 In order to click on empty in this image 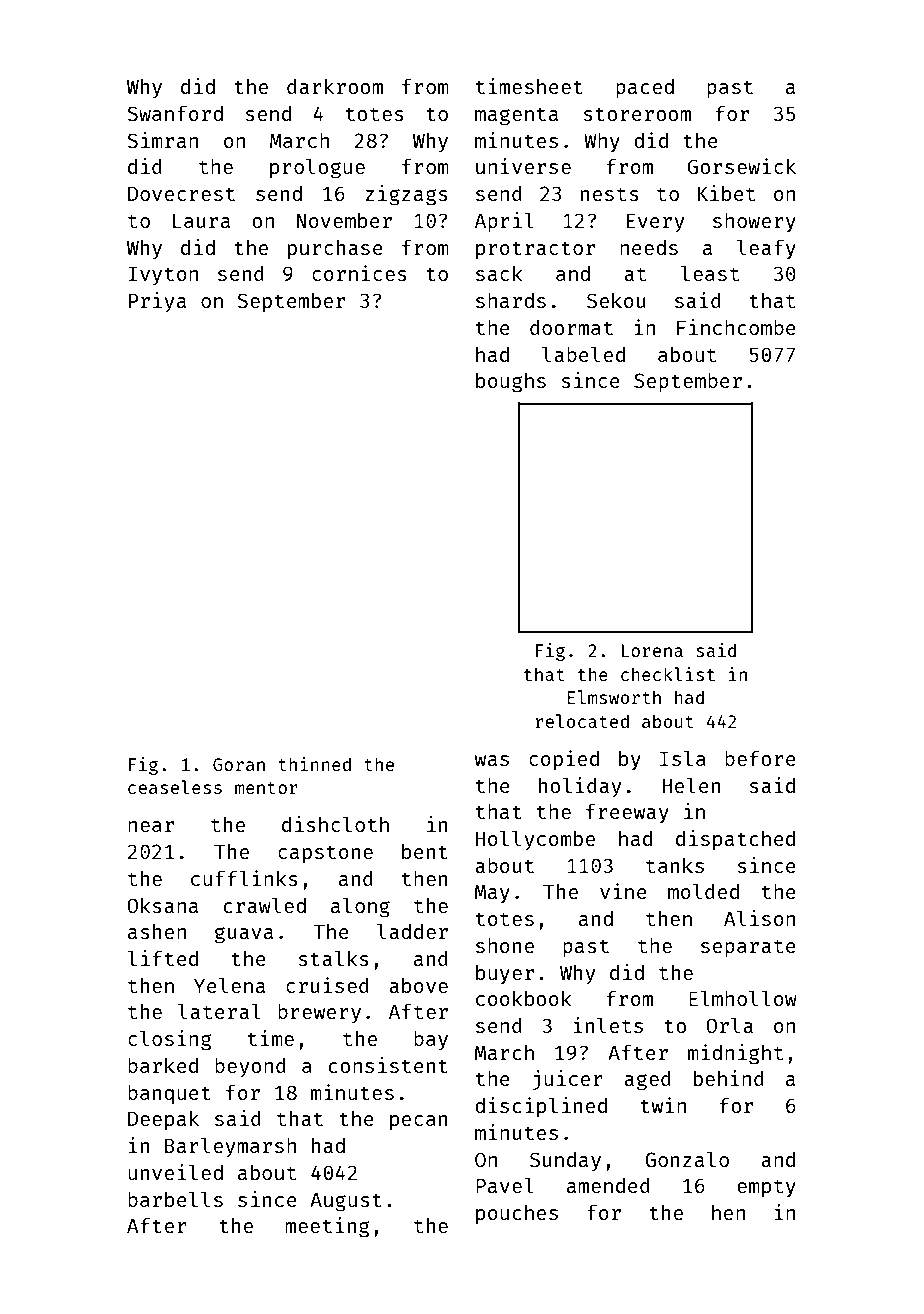, I will do `click(766, 1188)`.
